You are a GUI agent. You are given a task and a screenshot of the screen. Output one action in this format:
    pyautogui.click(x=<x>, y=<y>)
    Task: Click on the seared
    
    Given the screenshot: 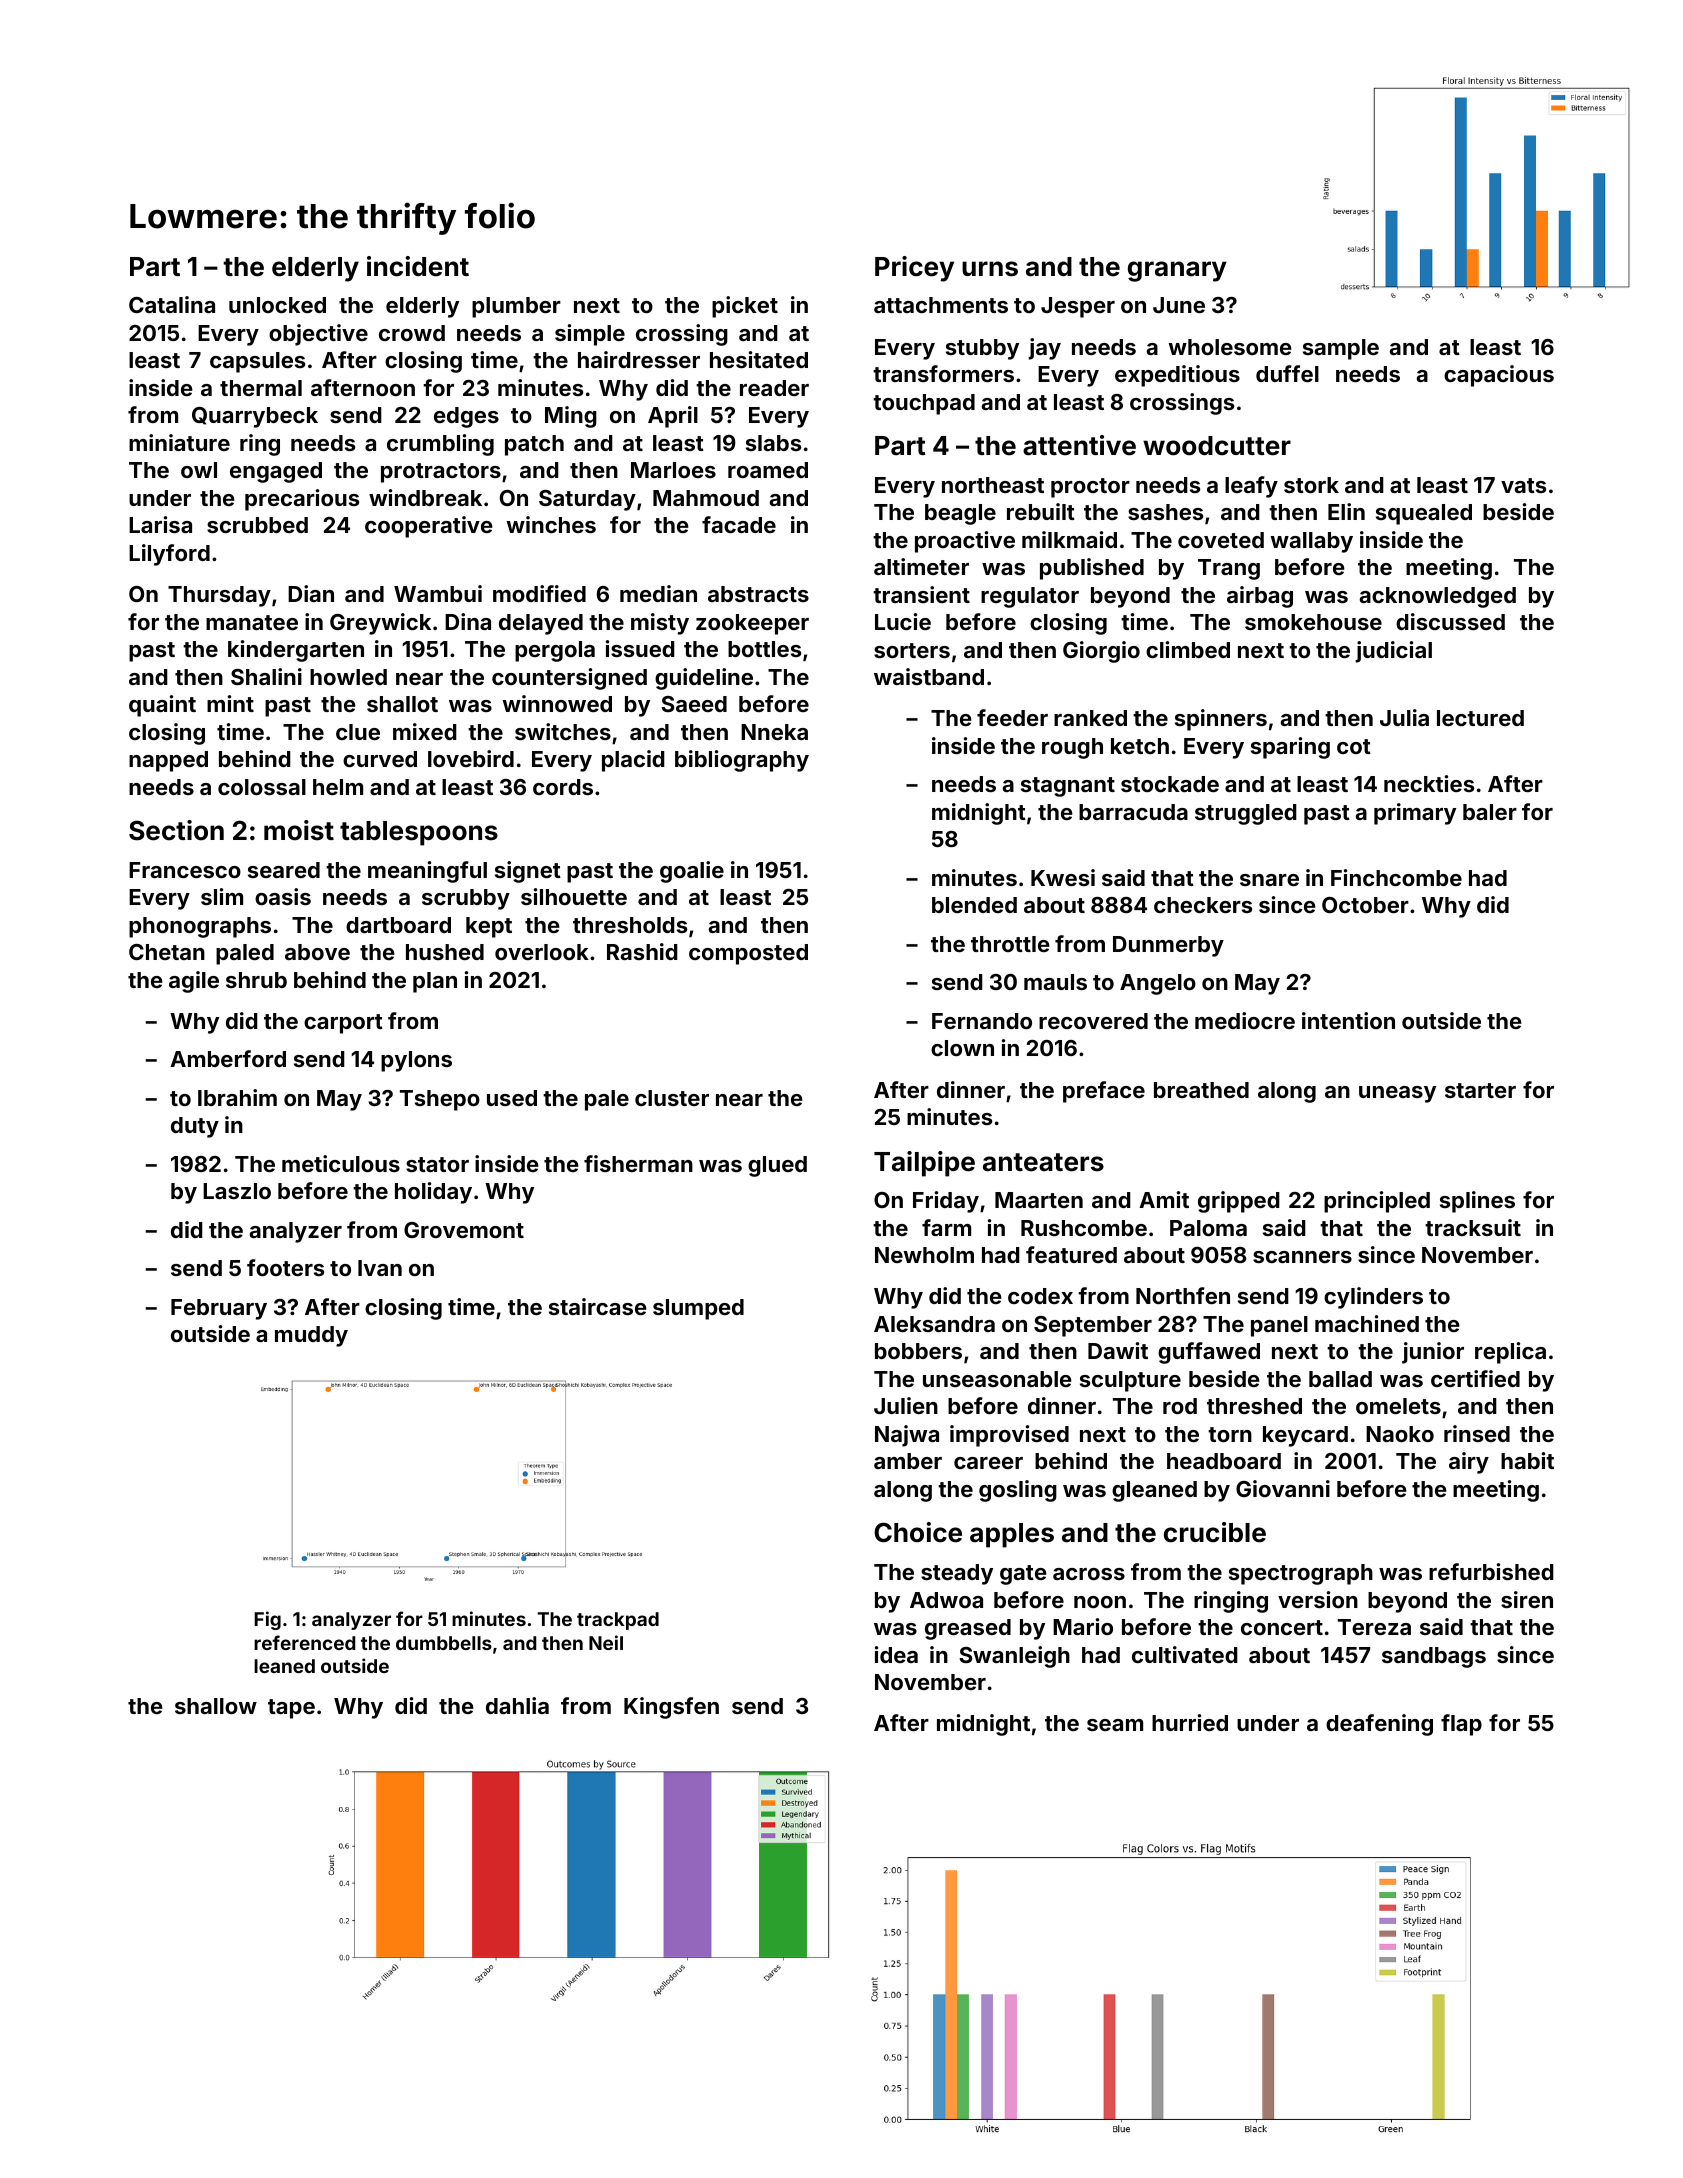 What is the action you would take?
    pyautogui.click(x=284, y=870)
